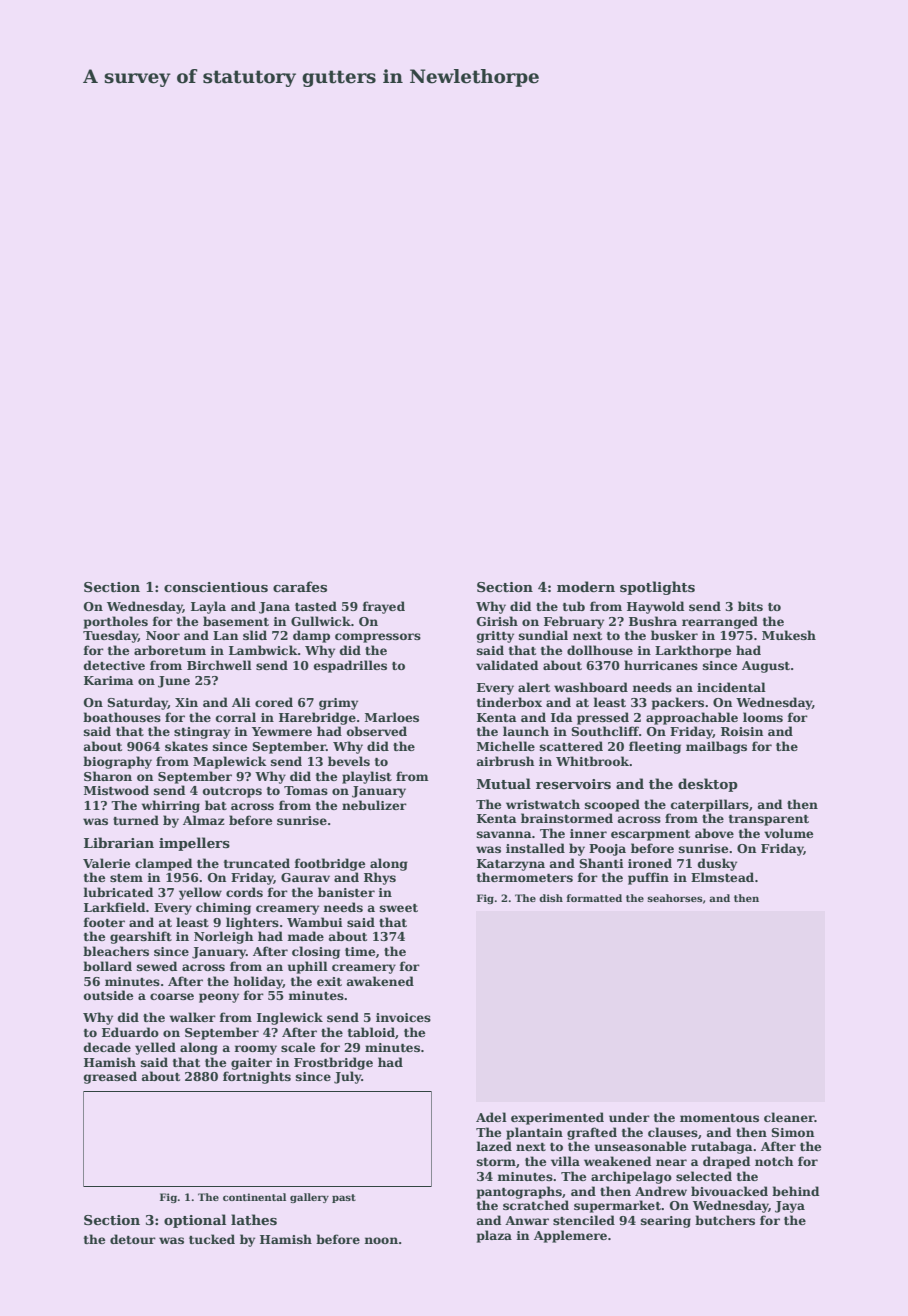  Describe the element at coordinates (650, 835) in the document. I see `escarpment` at that location.
